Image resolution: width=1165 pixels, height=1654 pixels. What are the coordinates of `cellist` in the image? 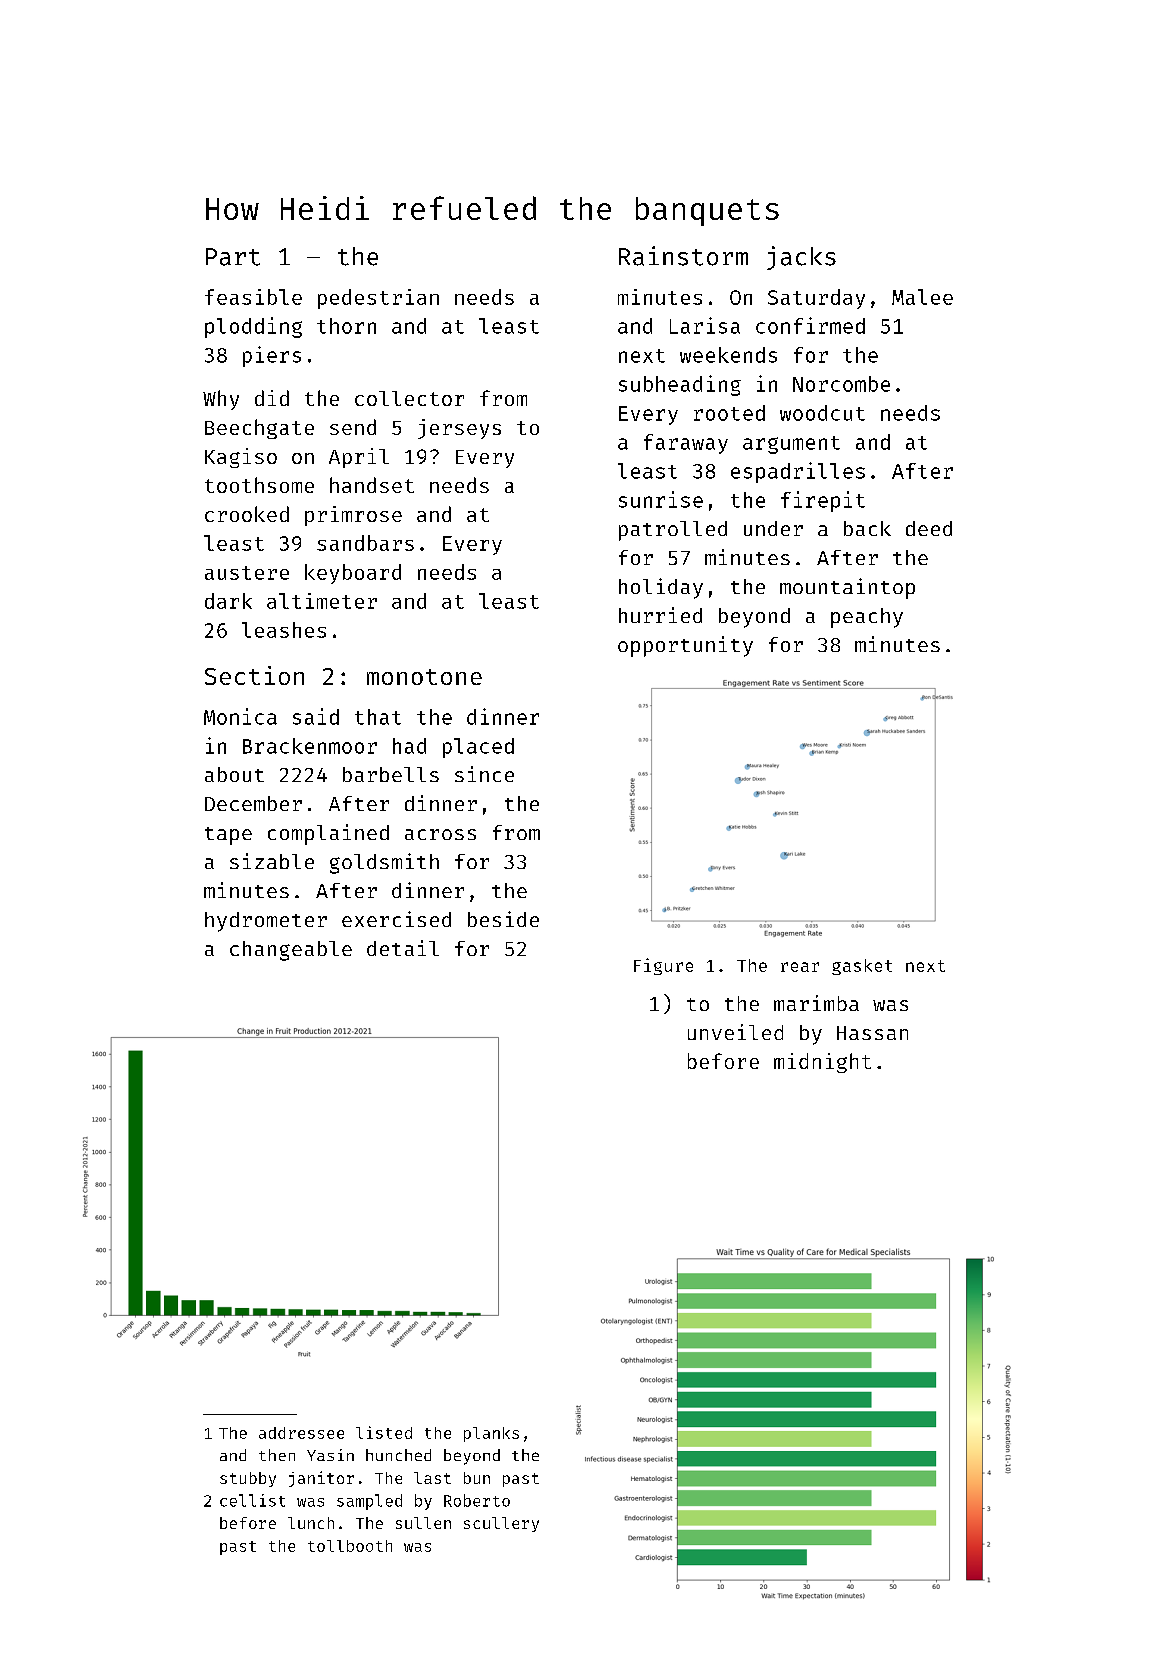 It's located at (252, 1500).
